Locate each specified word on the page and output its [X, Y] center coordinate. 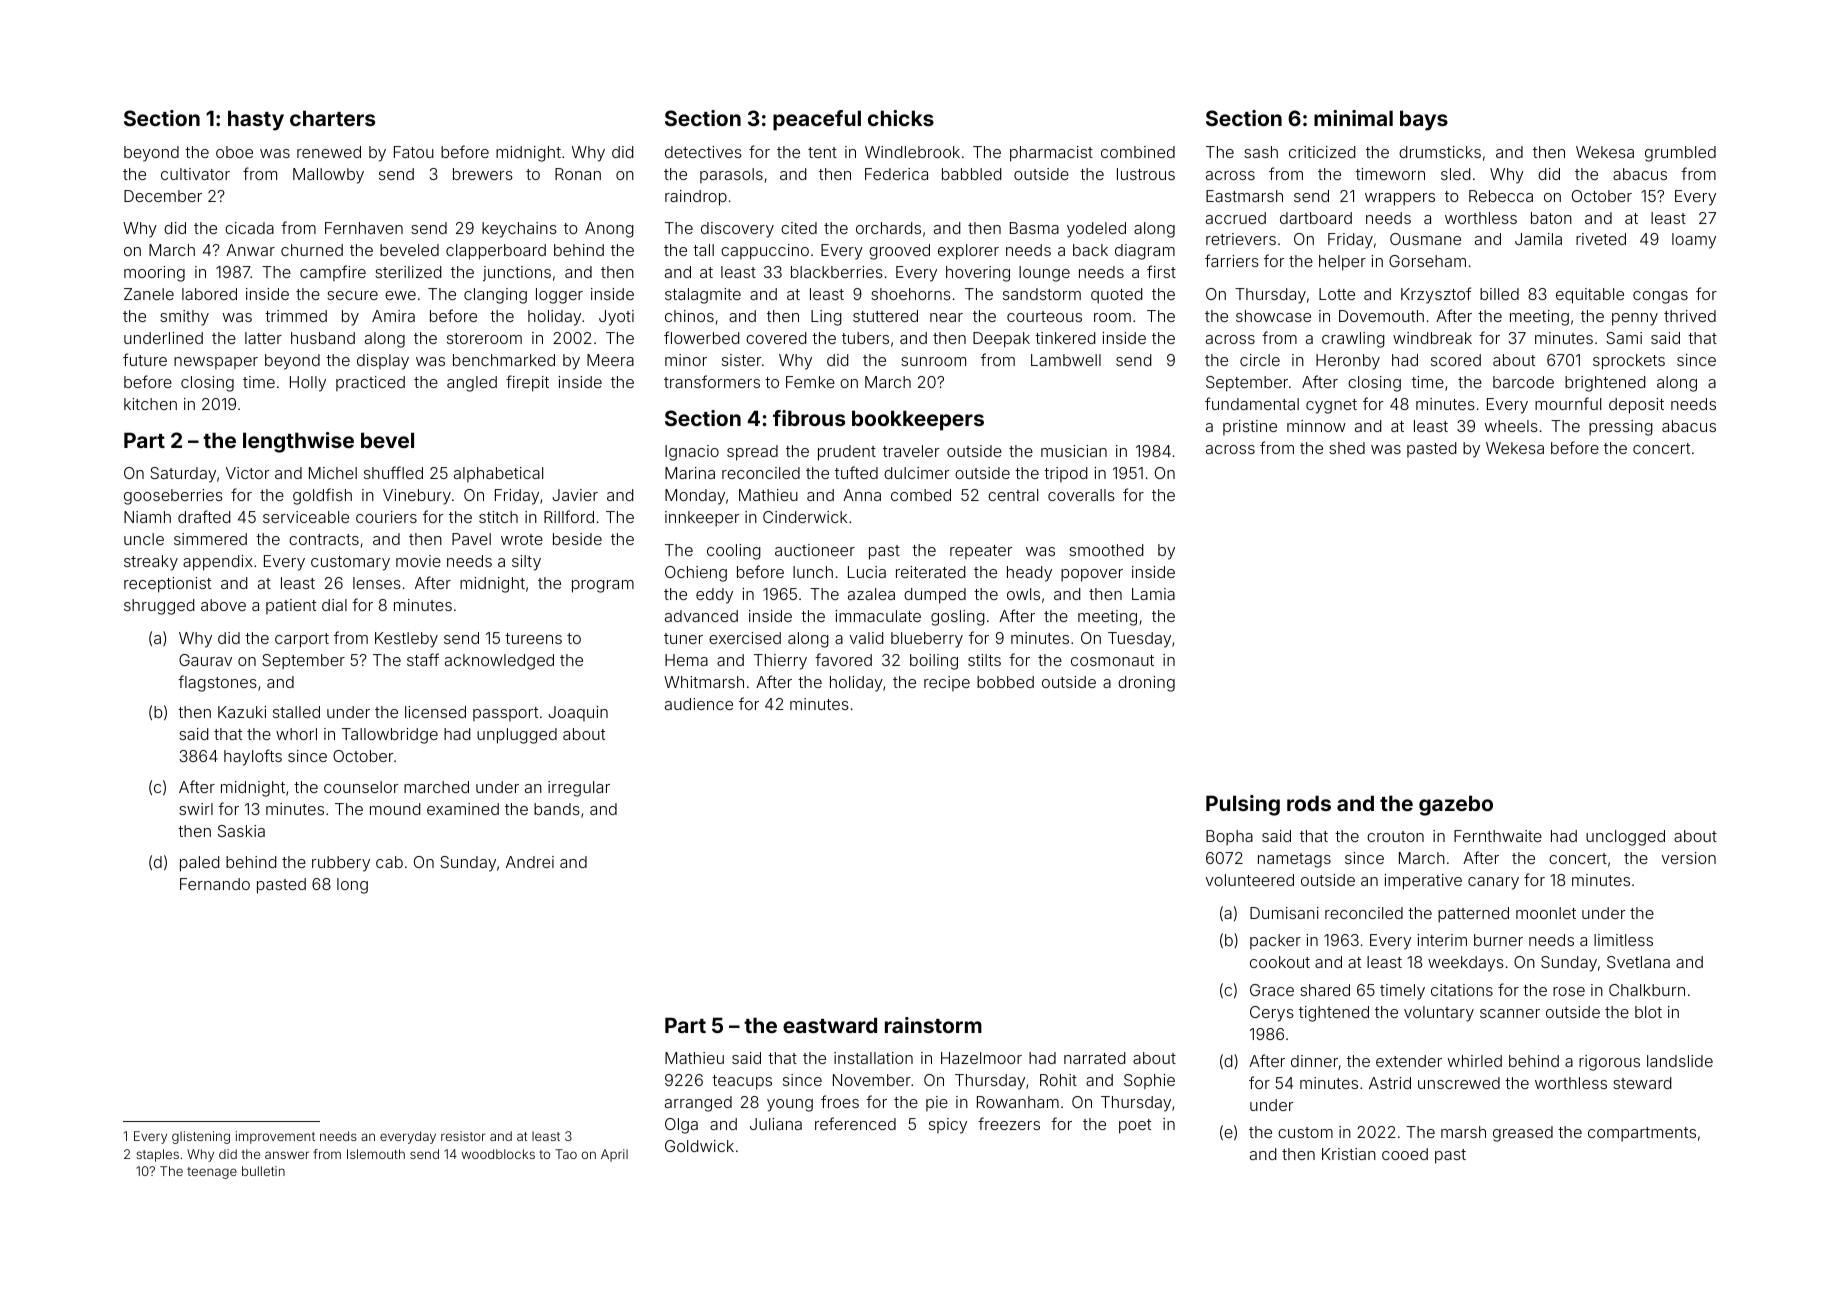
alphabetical [498, 474]
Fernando [215, 884]
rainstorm [933, 1025]
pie [937, 1103]
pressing [1621, 428]
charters [332, 118]
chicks [901, 118]
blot [1648, 1012]
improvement [275, 1137]
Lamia [1153, 594]
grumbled [1680, 154]
